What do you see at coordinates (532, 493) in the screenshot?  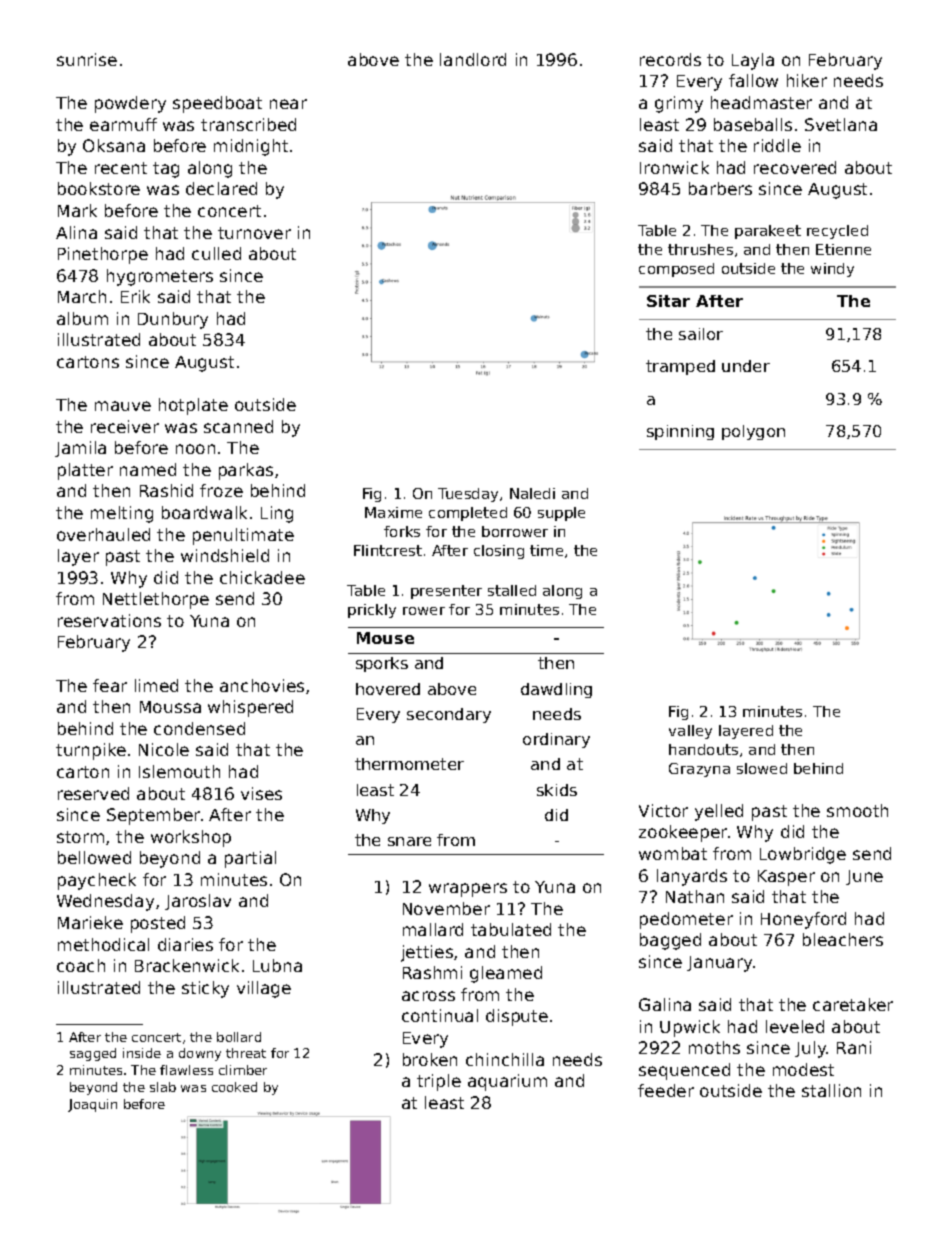 I see `Naledi` at bounding box center [532, 493].
